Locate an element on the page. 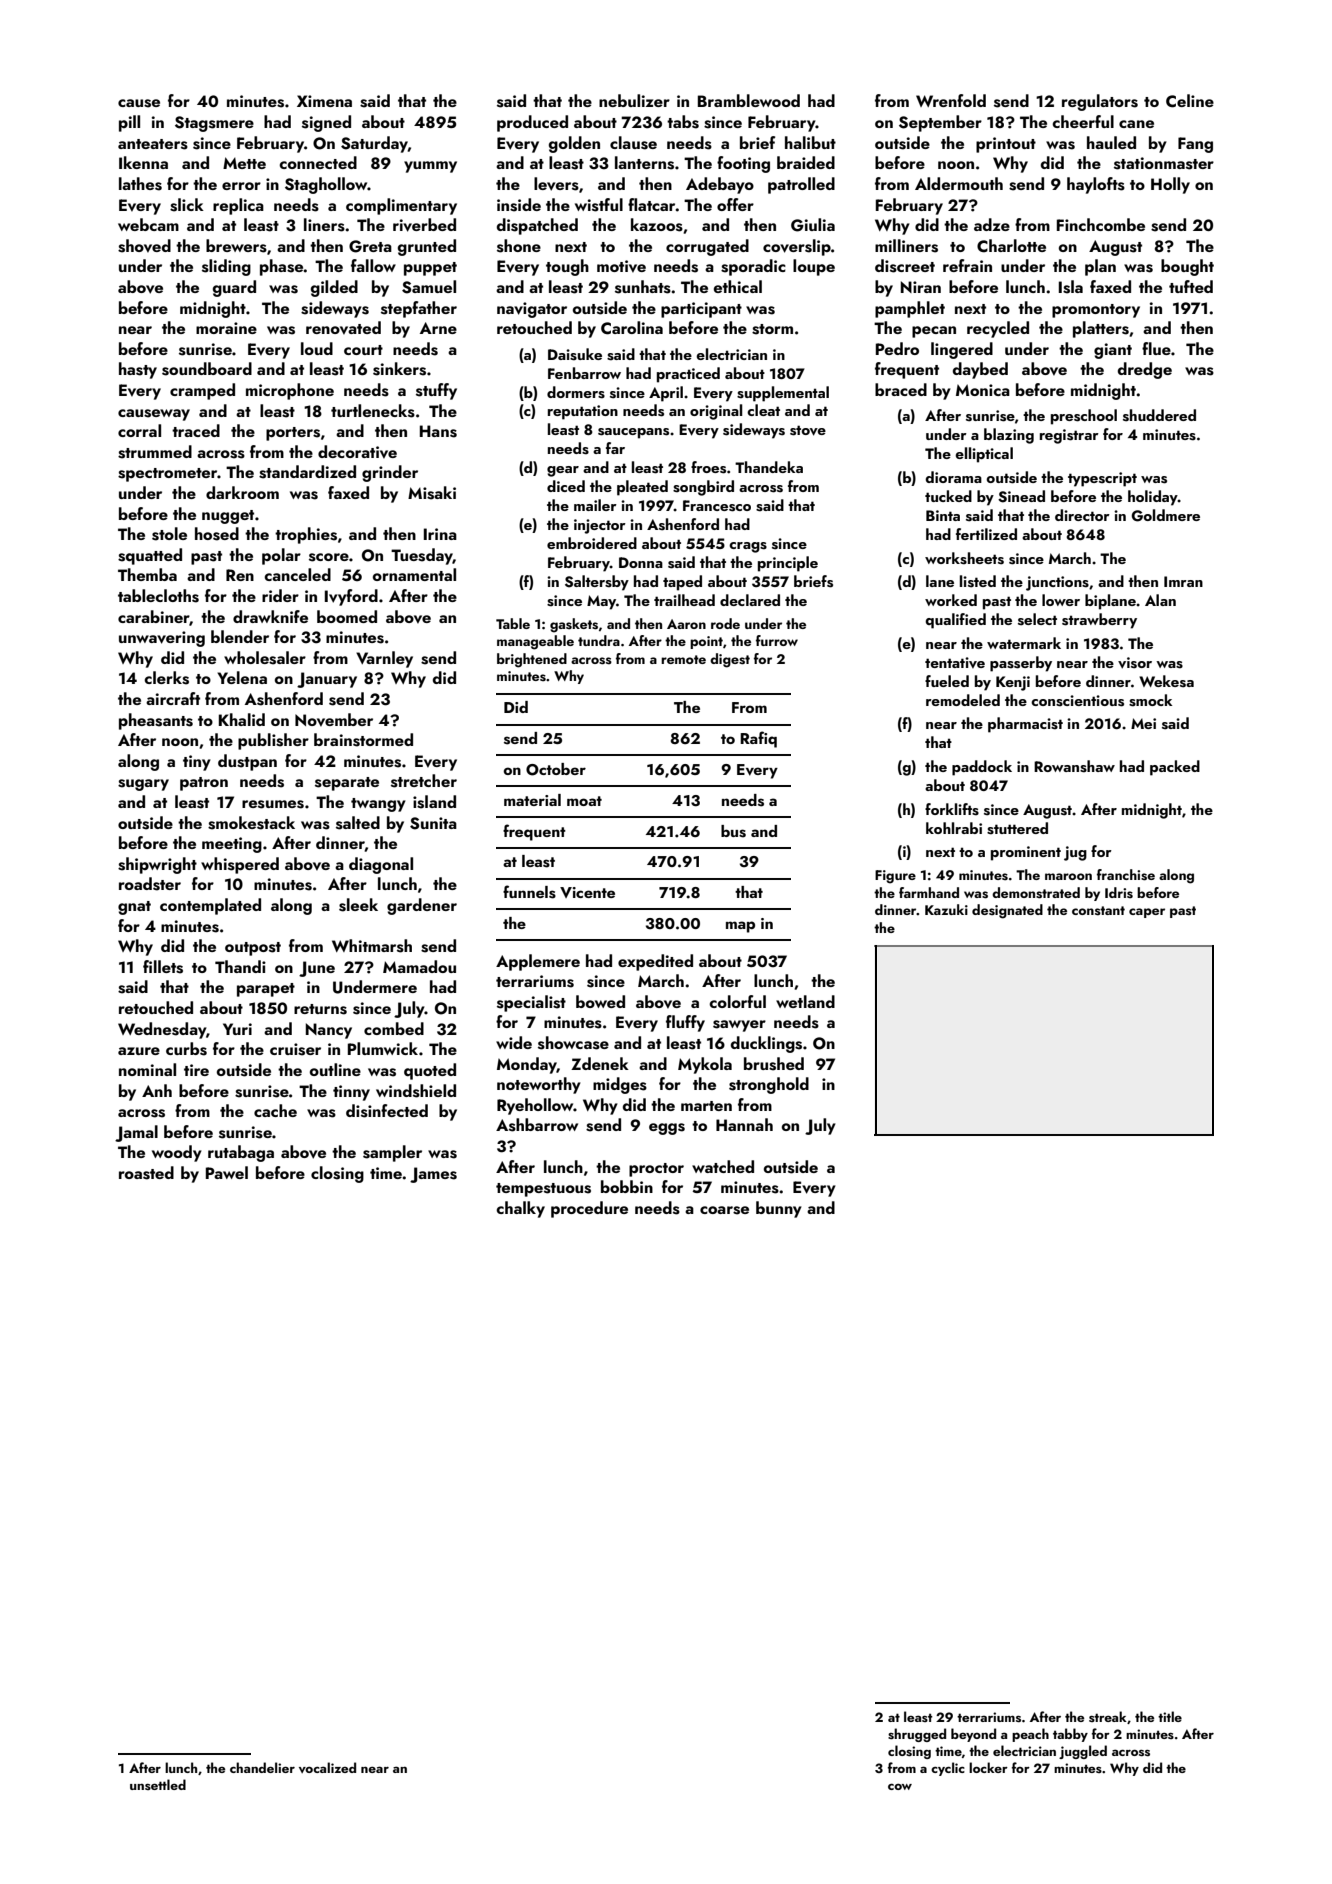 The height and width of the image is (1884, 1332). streak is located at coordinates (1108, 1716).
